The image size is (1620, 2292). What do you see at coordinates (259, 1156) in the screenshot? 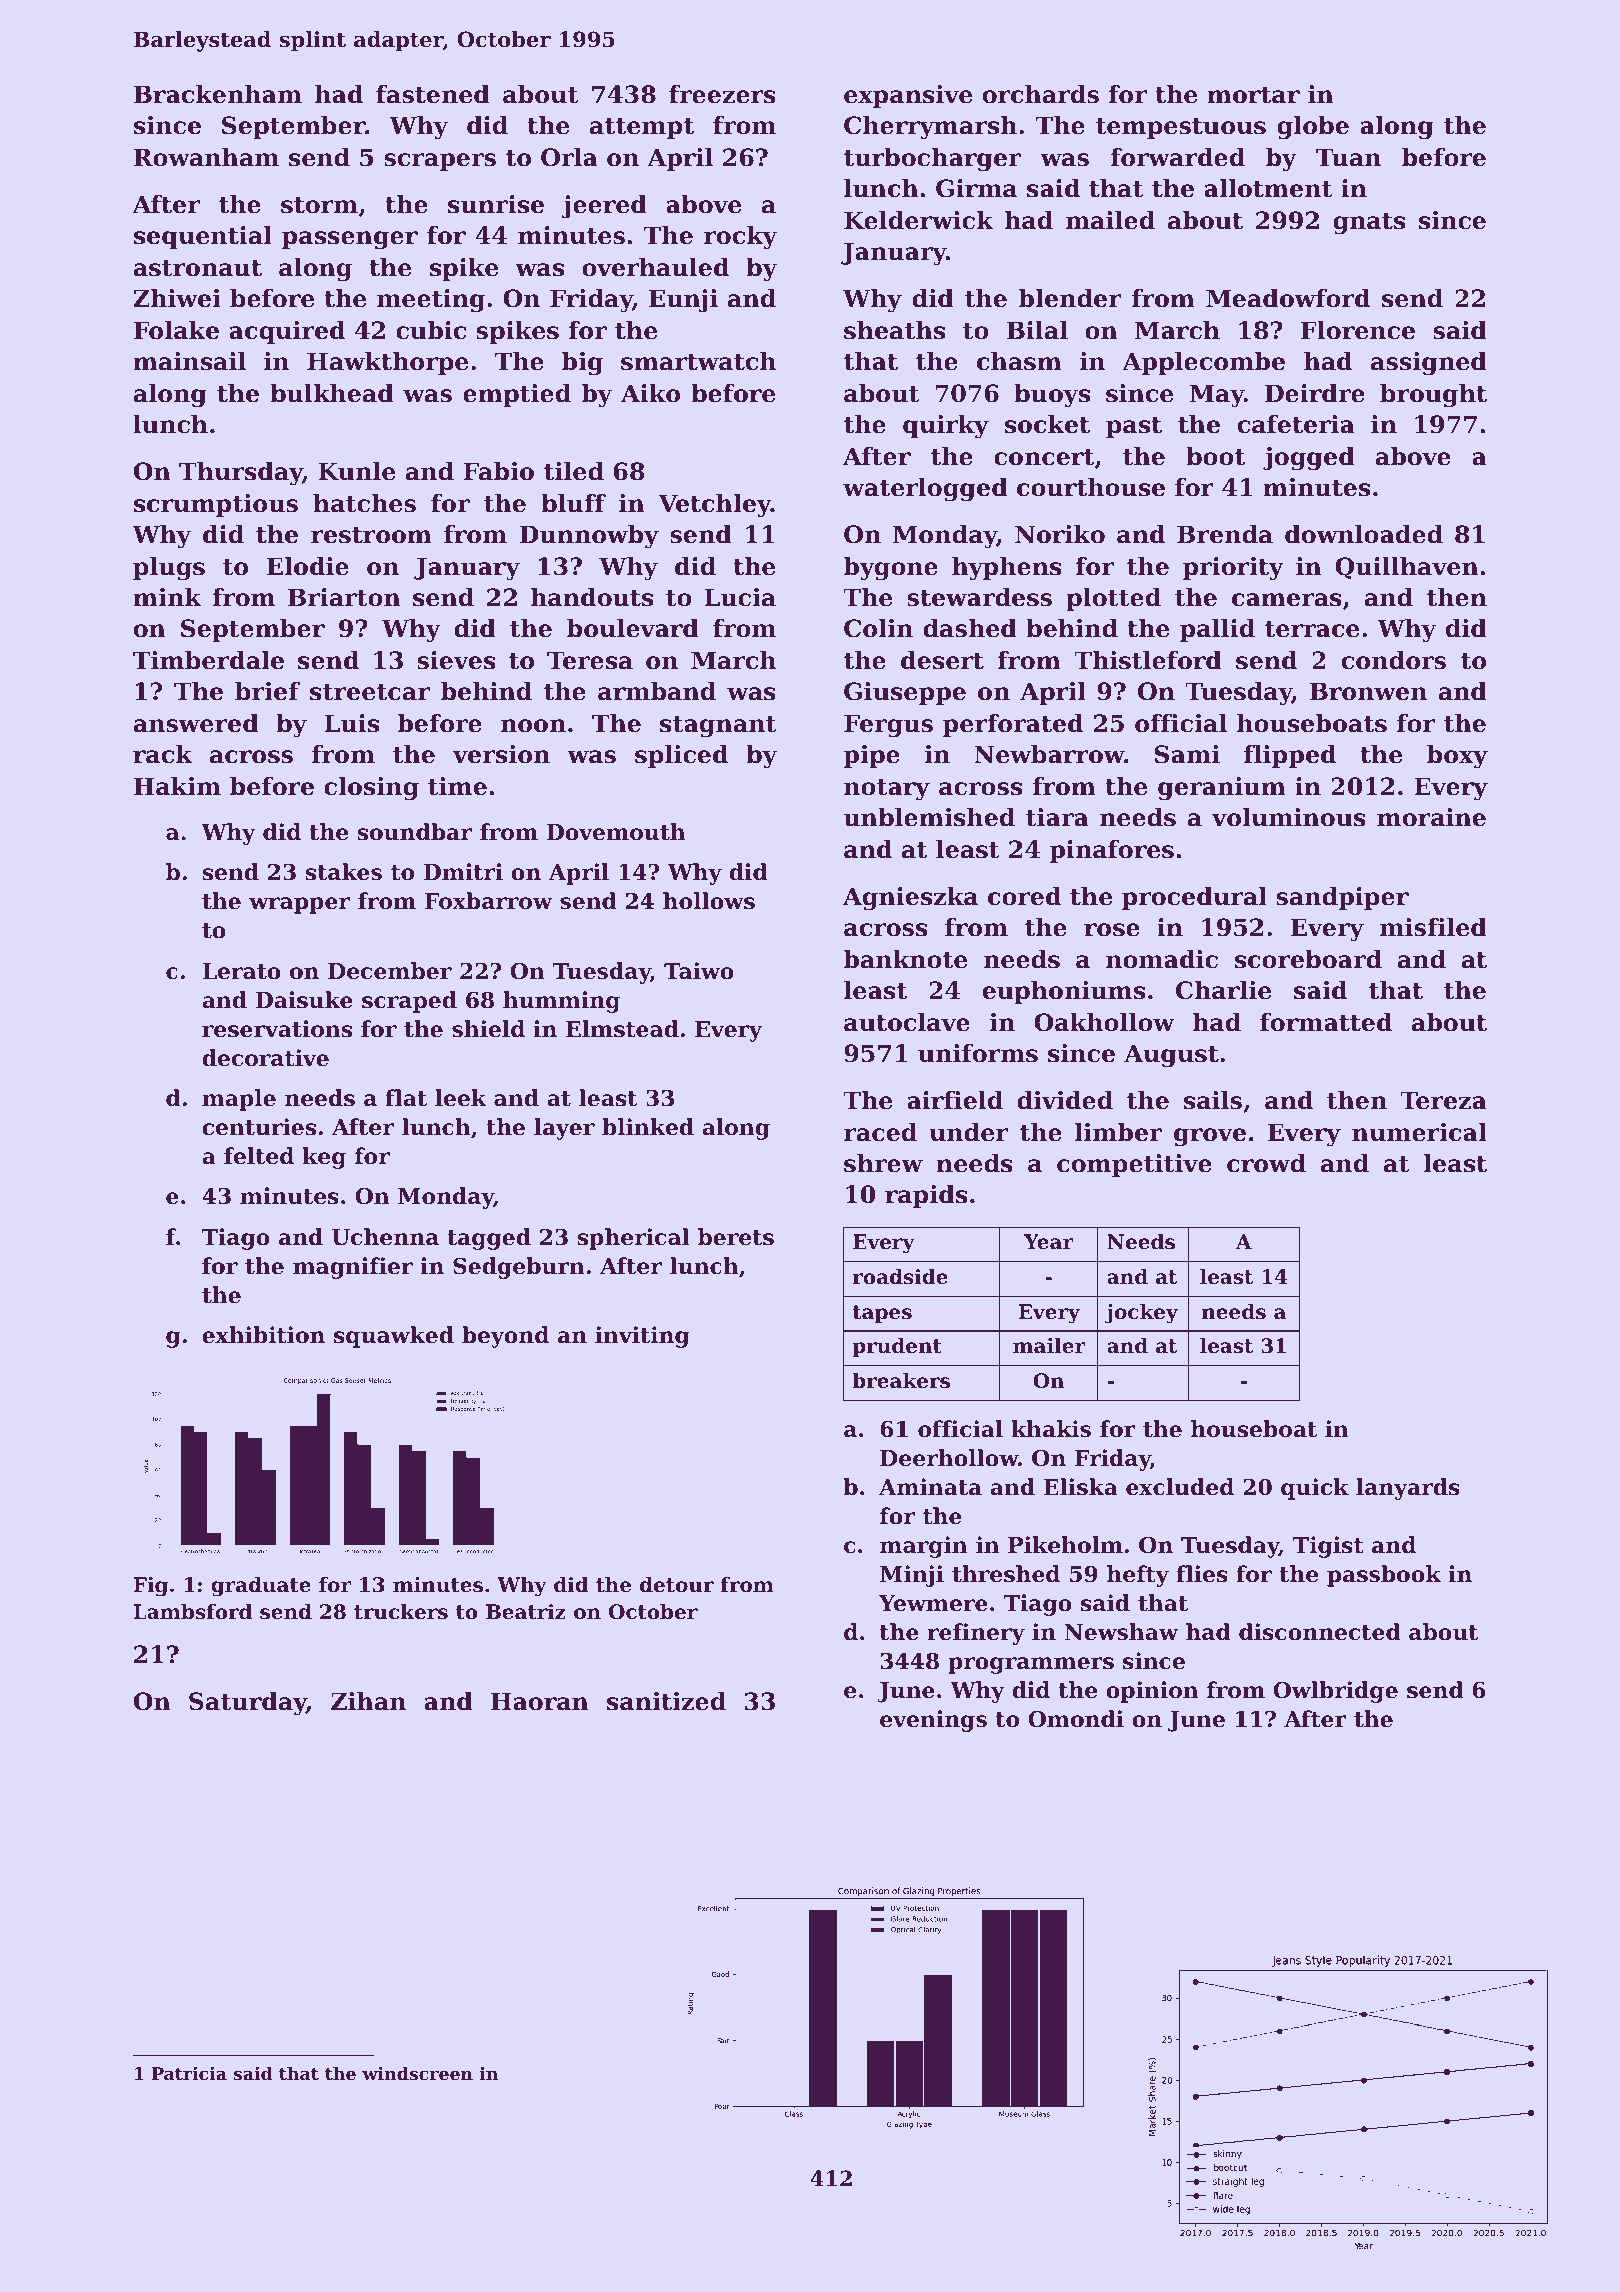
I see `felted` at bounding box center [259, 1156].
